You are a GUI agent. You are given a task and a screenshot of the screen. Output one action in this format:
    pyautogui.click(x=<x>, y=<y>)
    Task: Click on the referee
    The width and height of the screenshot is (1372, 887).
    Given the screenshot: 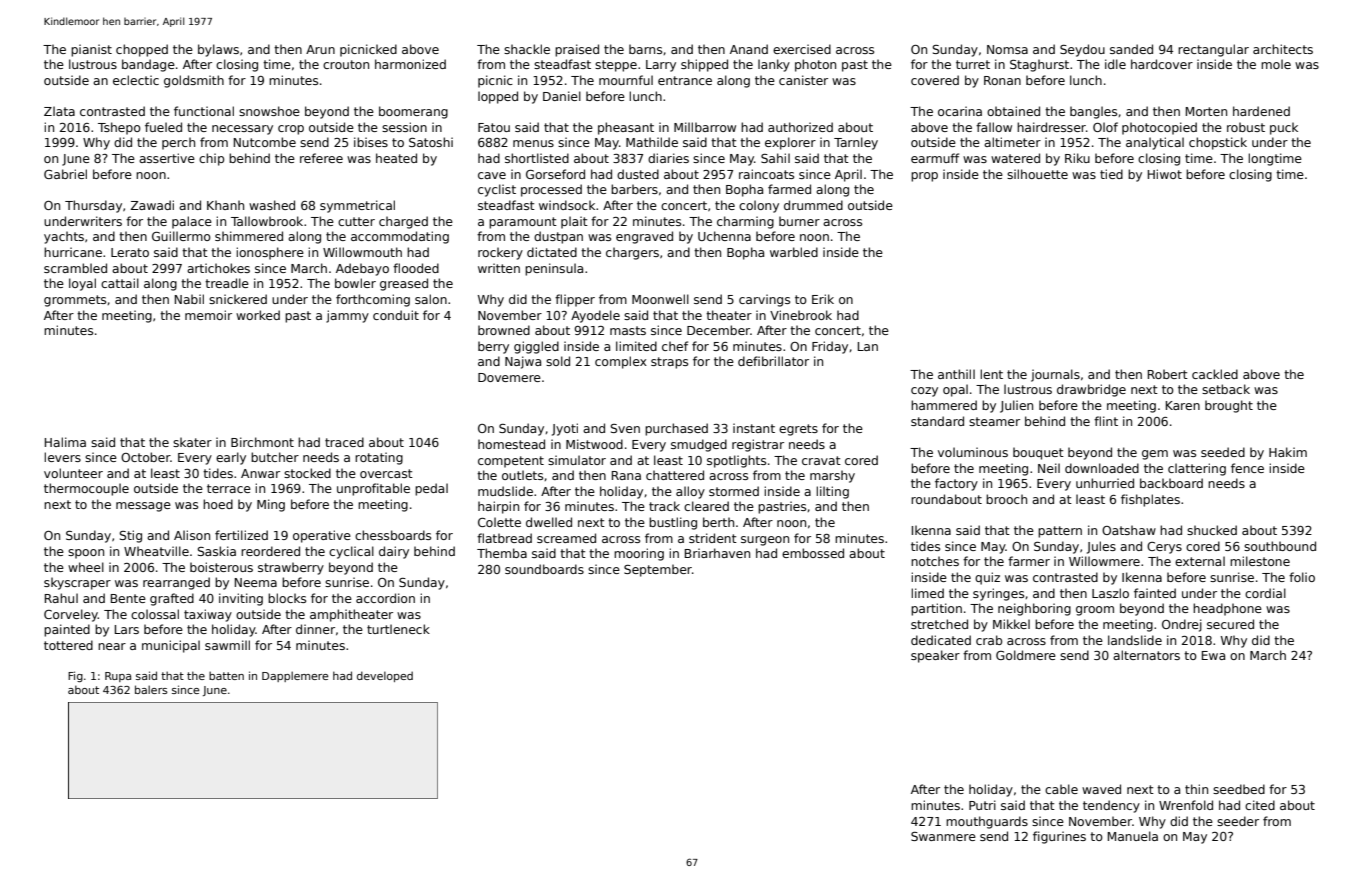 What is the action you would take?
    pyautogui.click(x=321, y=158)
